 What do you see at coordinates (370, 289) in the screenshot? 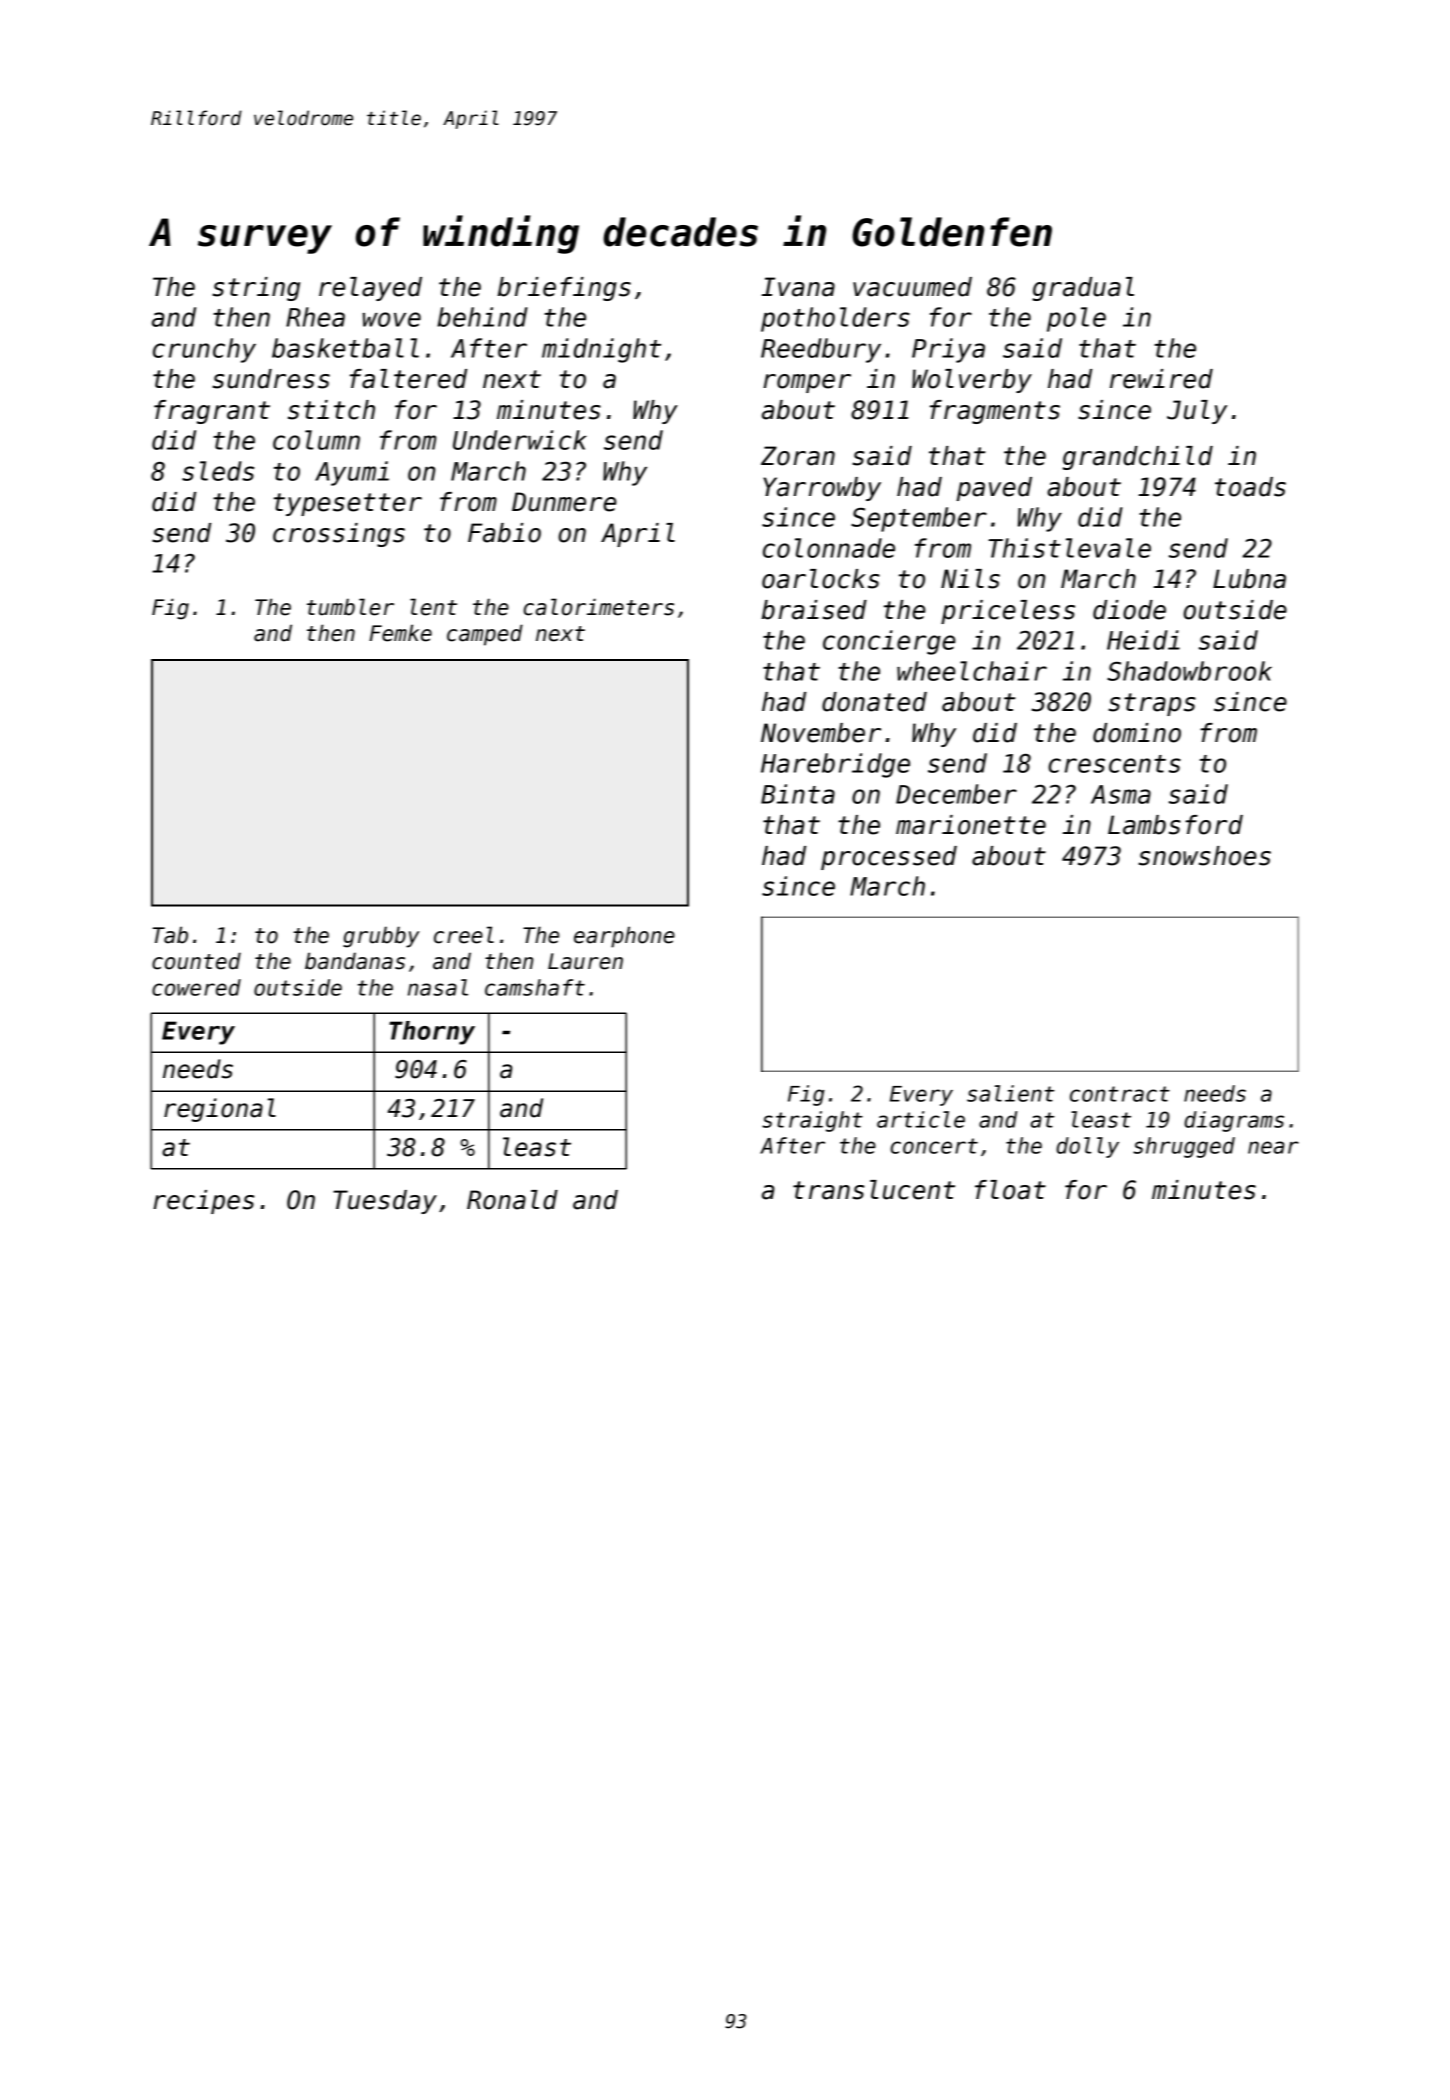
I see `relayed` at bounding box center [370, 289].
